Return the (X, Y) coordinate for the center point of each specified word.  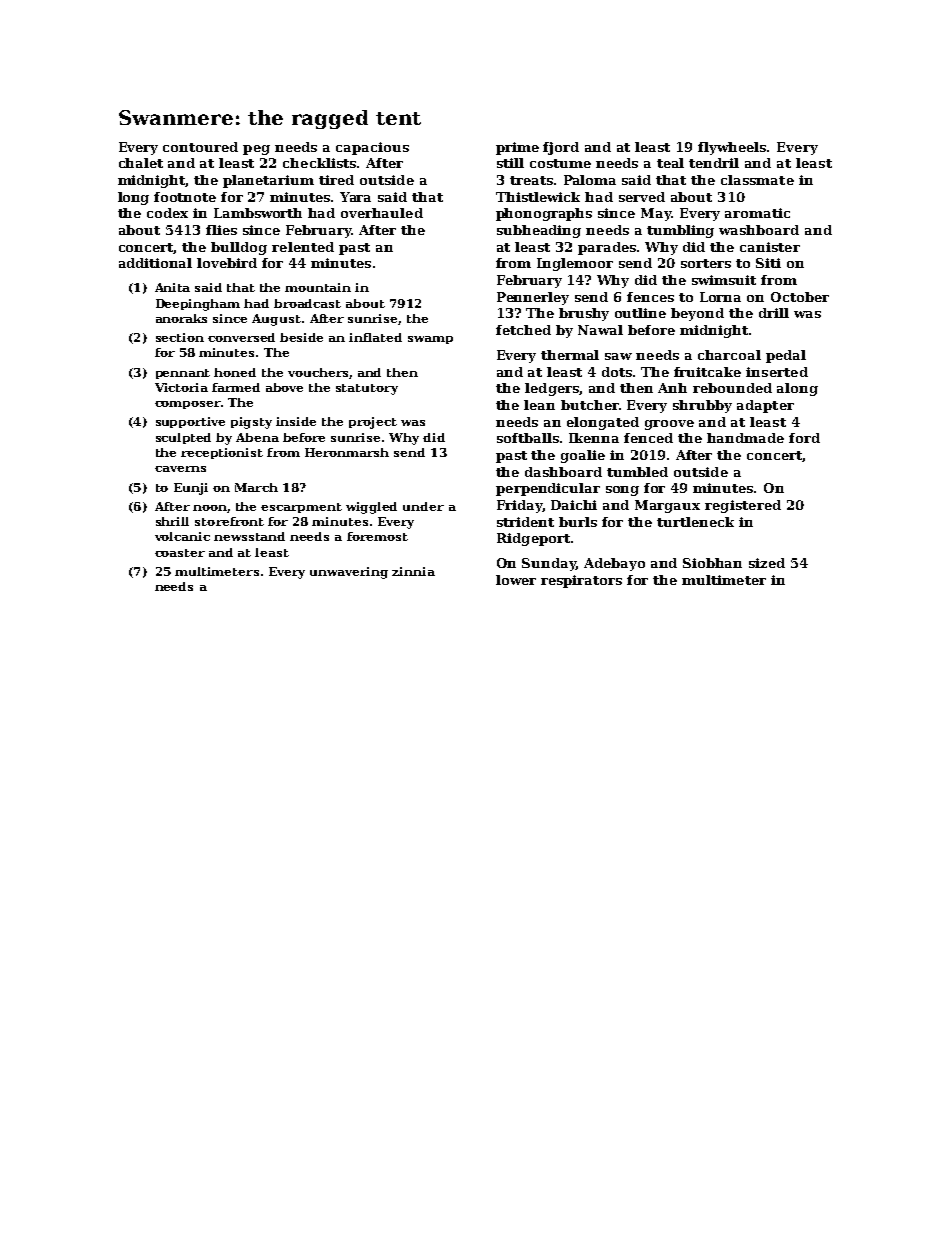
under (423, 506)
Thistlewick (538, 197)
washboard (759, 230)
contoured (200, 147)
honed (235, 372)
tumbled (637, 472)
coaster (180, 553)
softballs (528, 438)
